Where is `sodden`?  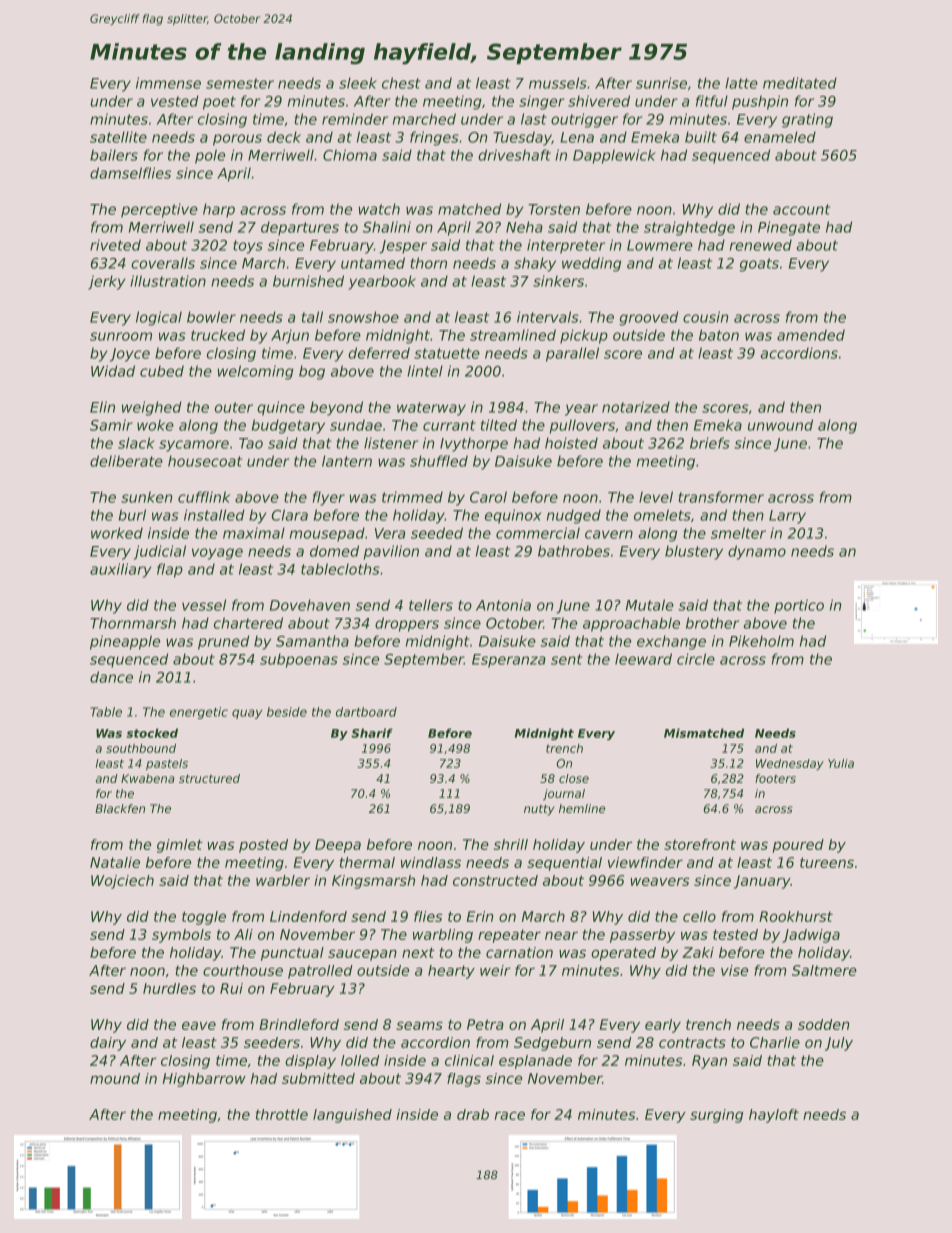 sodden is located at coordinates (823, 1024).
